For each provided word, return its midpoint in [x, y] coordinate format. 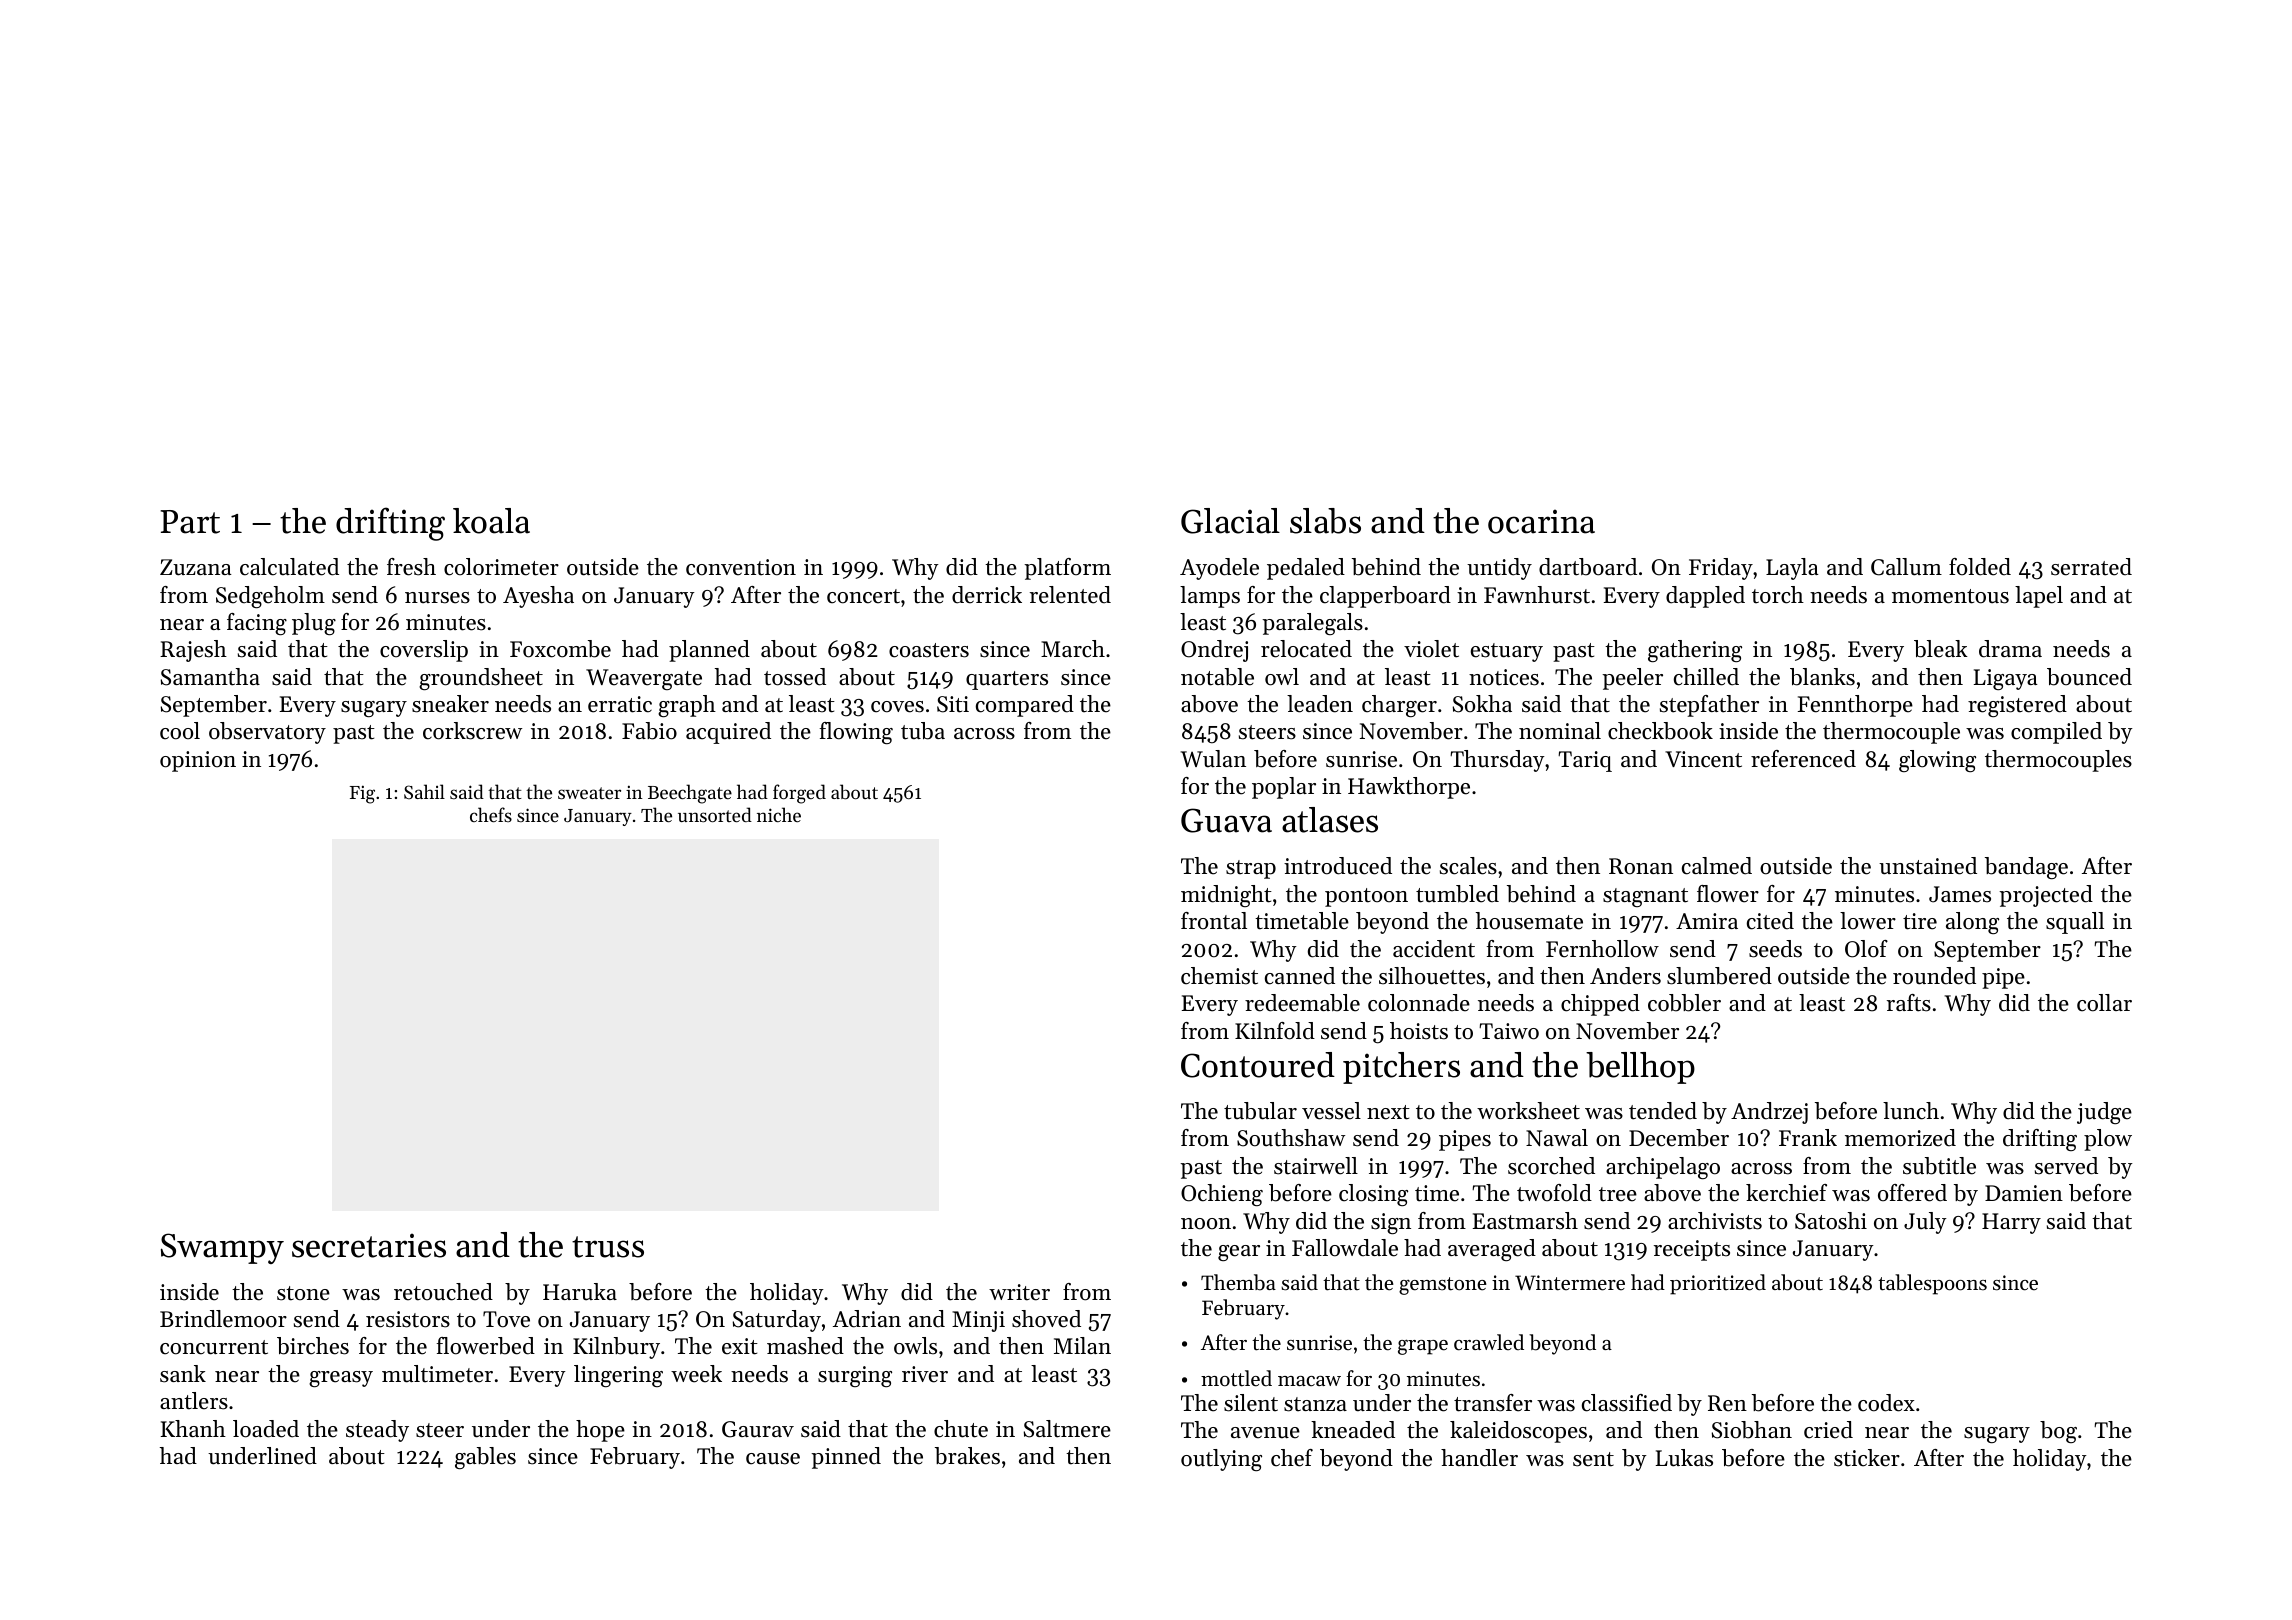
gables [485, 1458]
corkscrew [472, 731]
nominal [1560, 731]
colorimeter [501, 567]
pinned [846, 1458]
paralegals [1312, 624]
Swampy [222, 1248]
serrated [2091, 567]
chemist [1219, 976]
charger [1399, 706]
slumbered [1719, 976]
